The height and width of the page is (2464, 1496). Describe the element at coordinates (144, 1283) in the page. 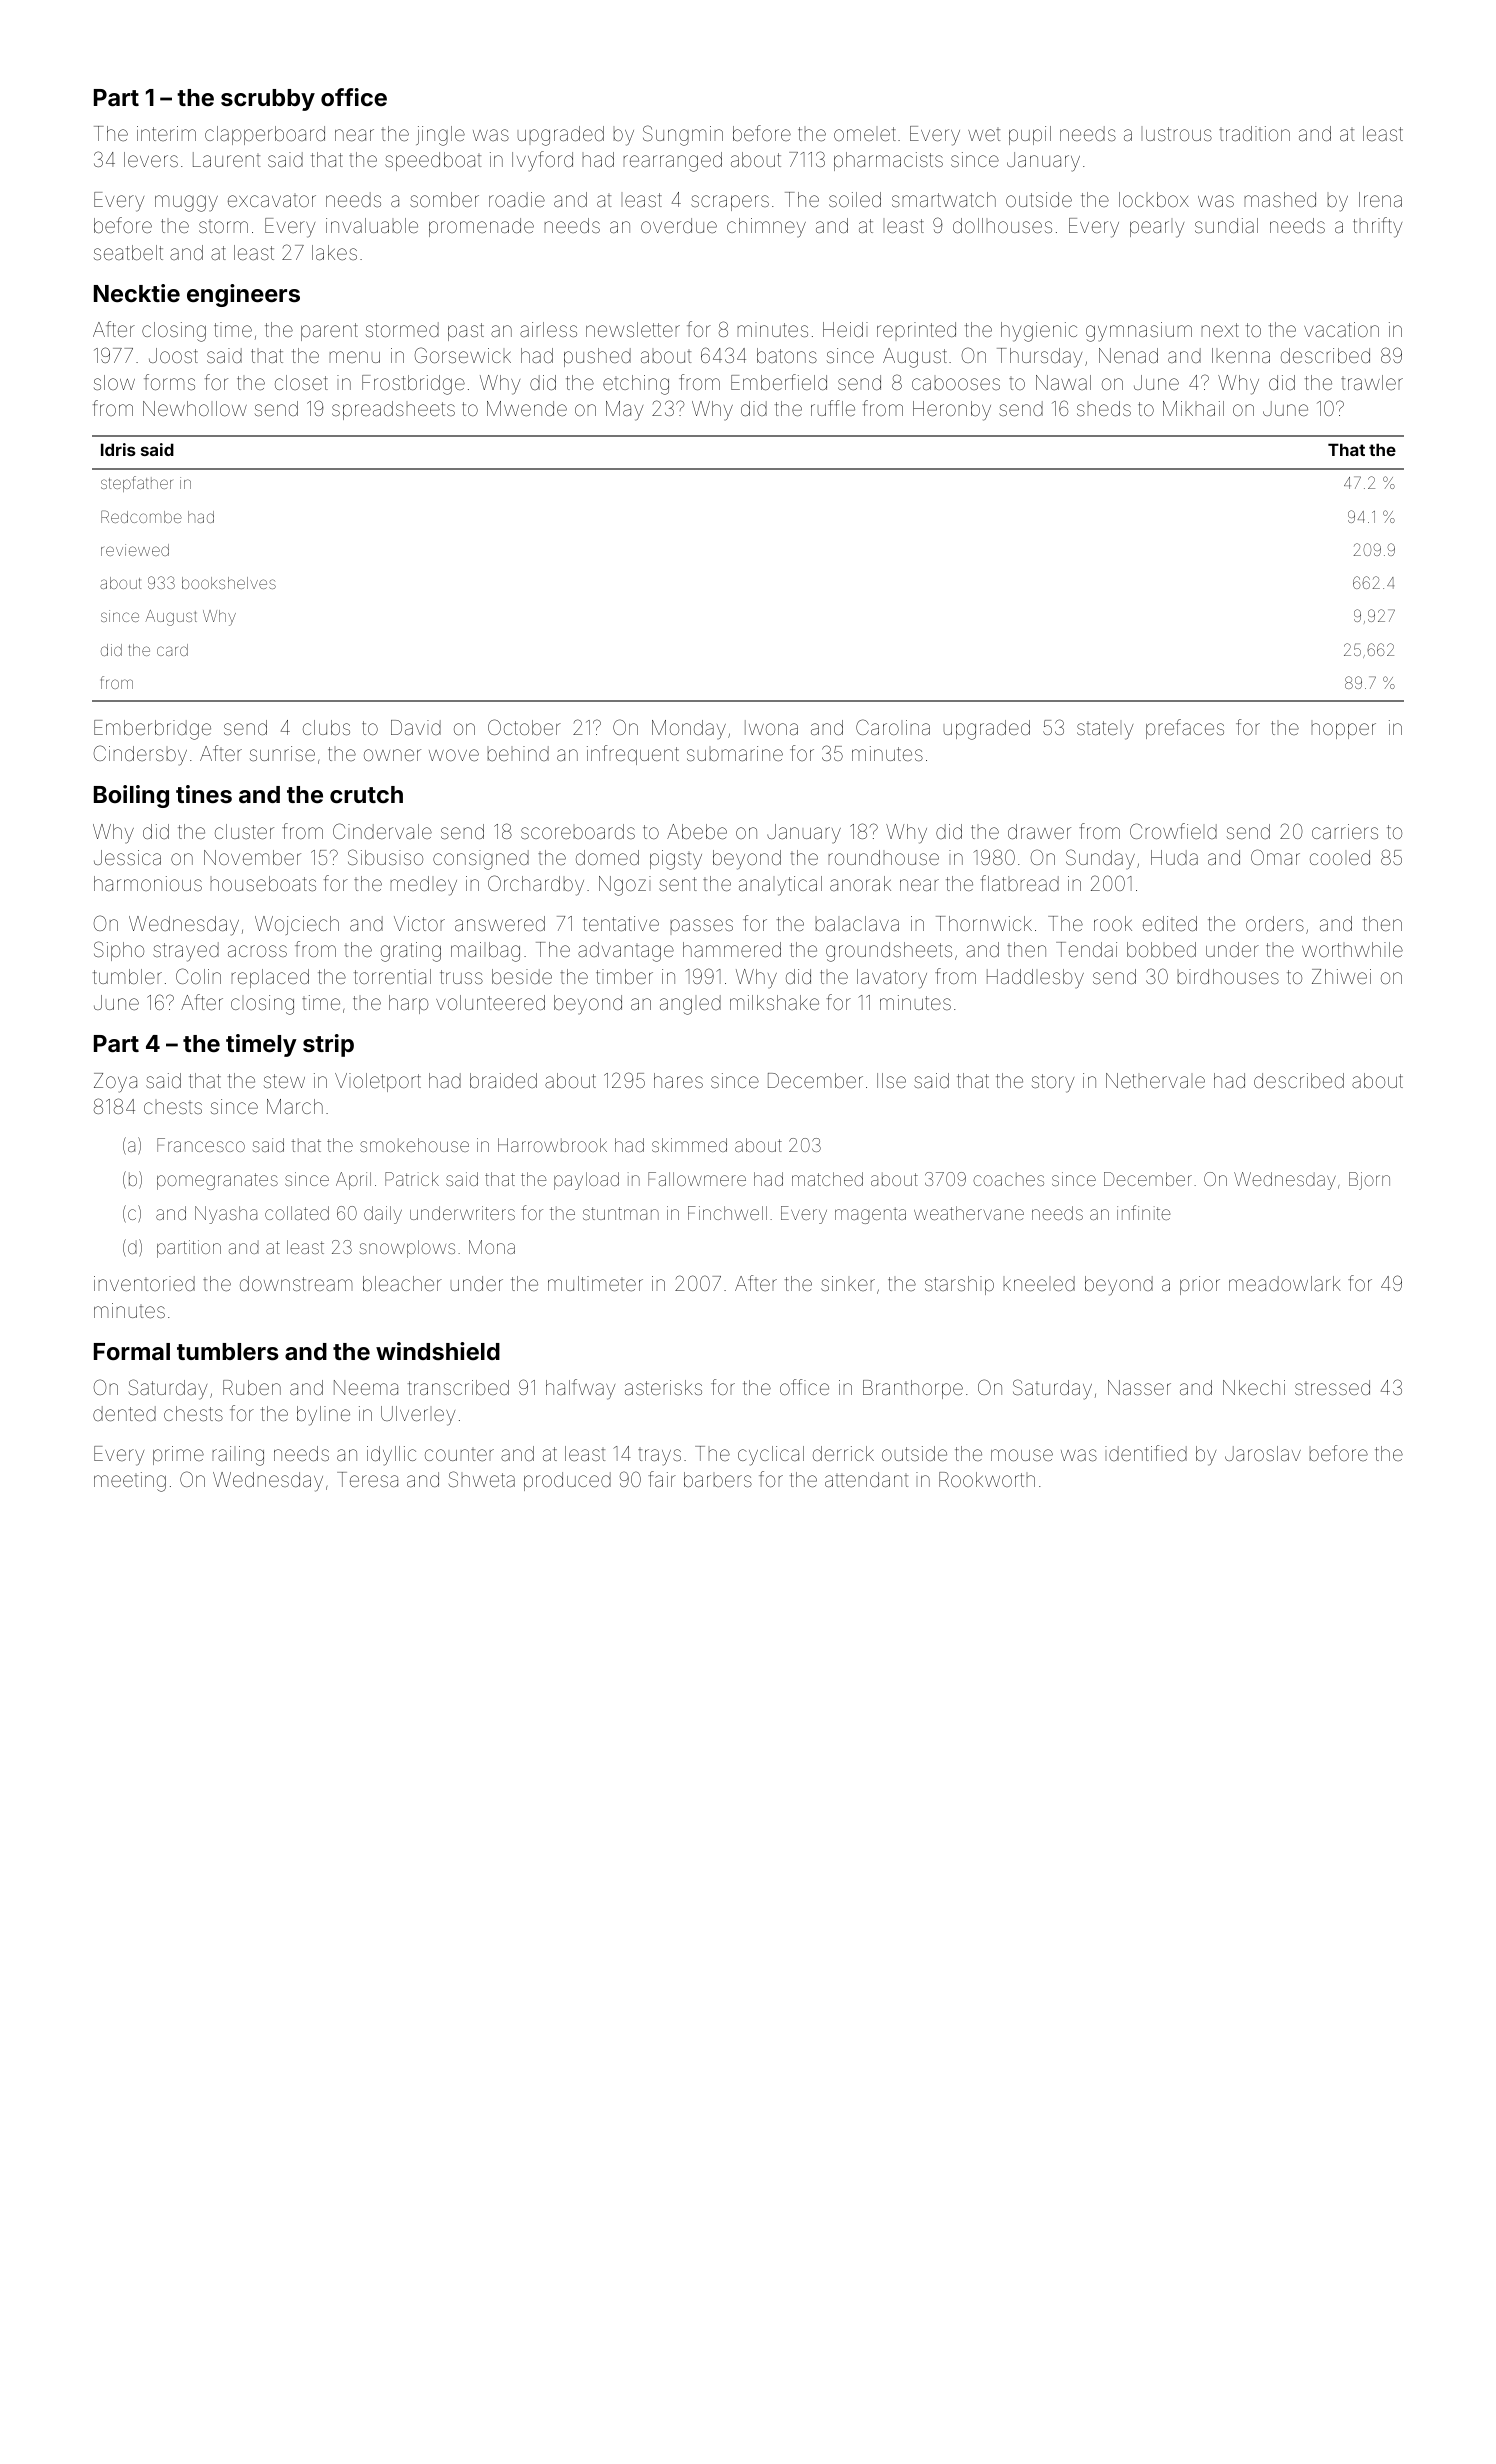

I see `inventoried` at that location.
